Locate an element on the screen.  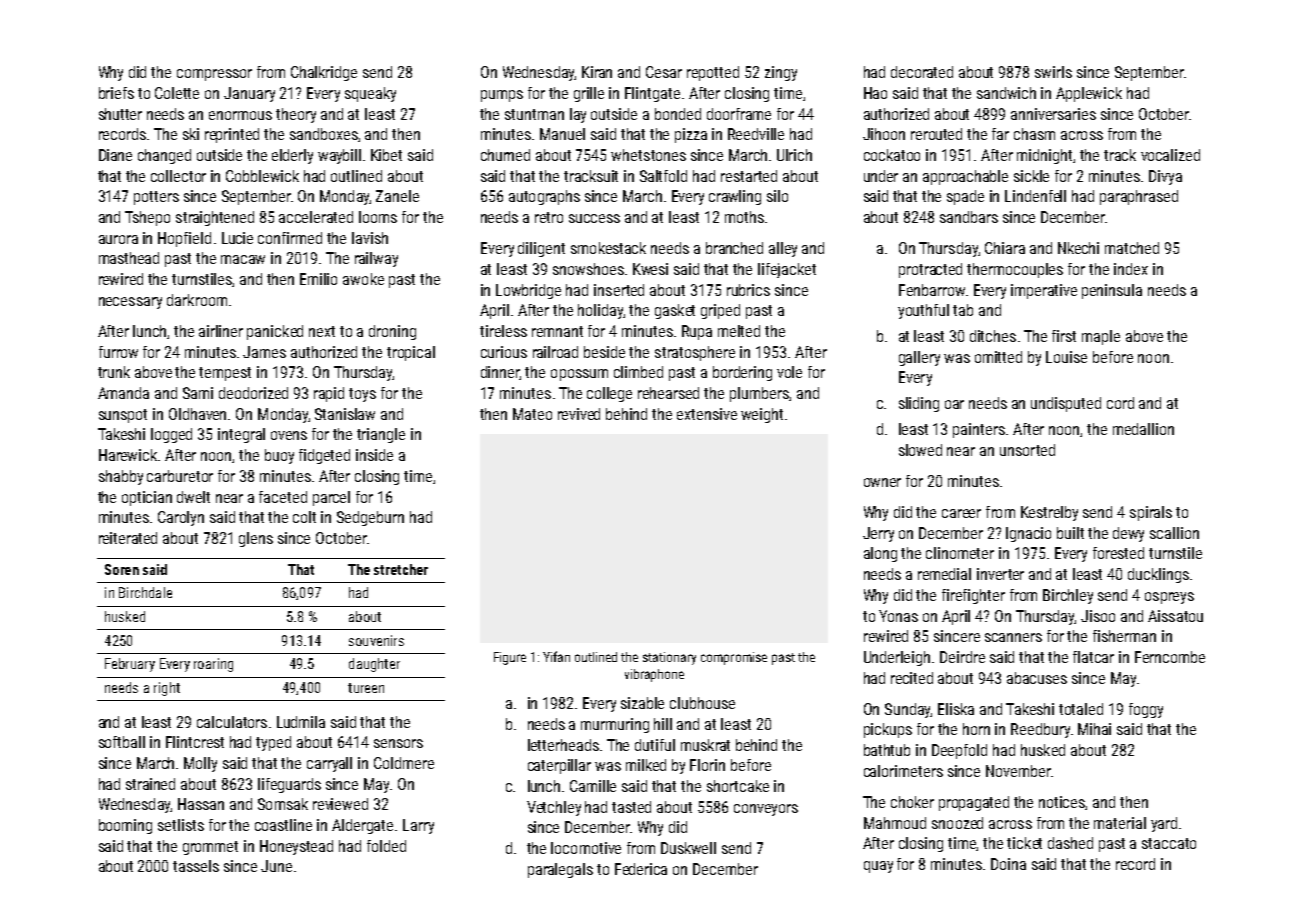
James is located at coordinates (264, 352).
